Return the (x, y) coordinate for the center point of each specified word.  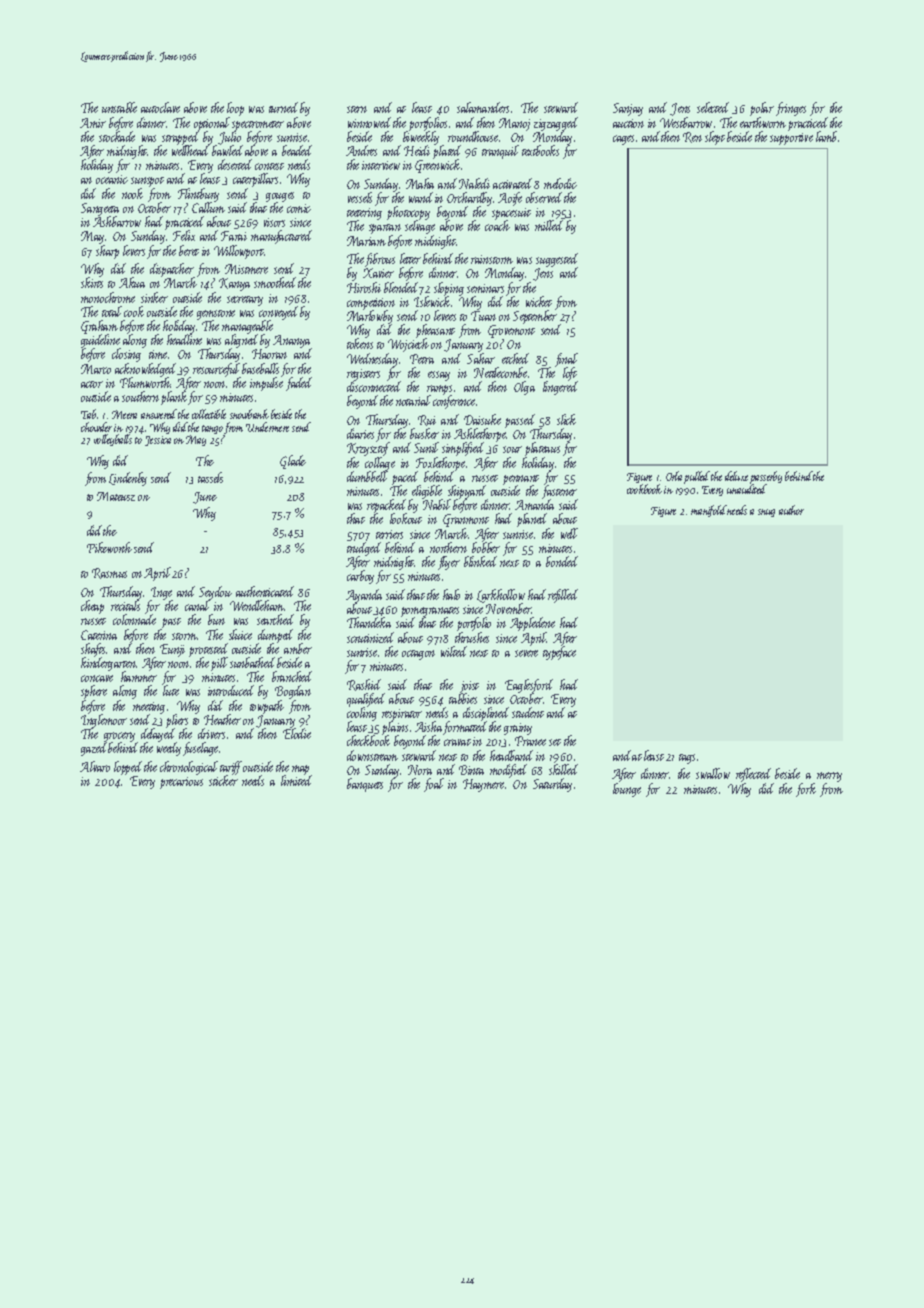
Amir (93, 123)
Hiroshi (364, 287)
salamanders (483, 107)
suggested (557, 260)
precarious (181, 783)
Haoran (269, 354)
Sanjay (628, 109)
